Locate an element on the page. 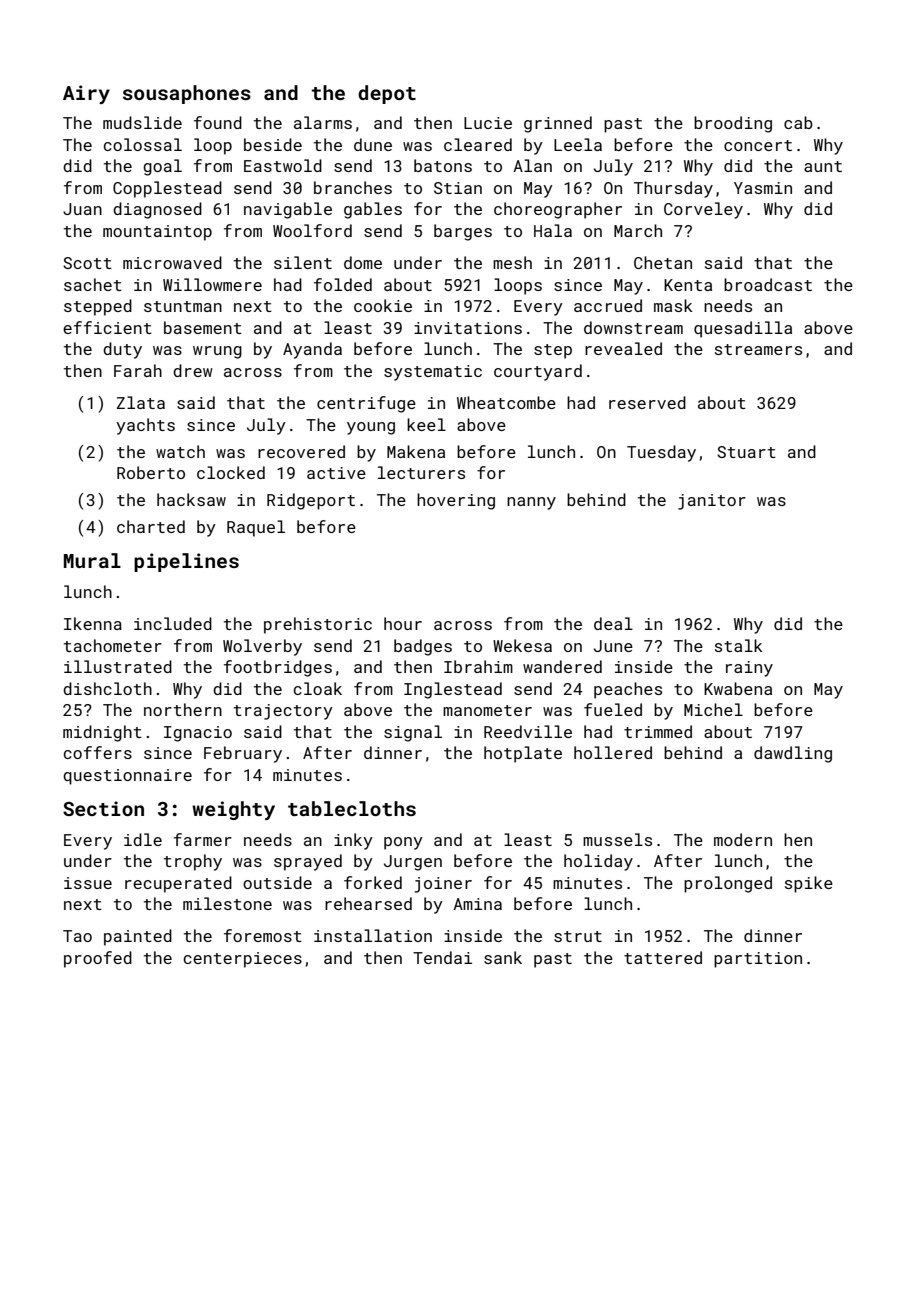 The image size is (924, 1308). hovering is located at coordinates (456, 501).
